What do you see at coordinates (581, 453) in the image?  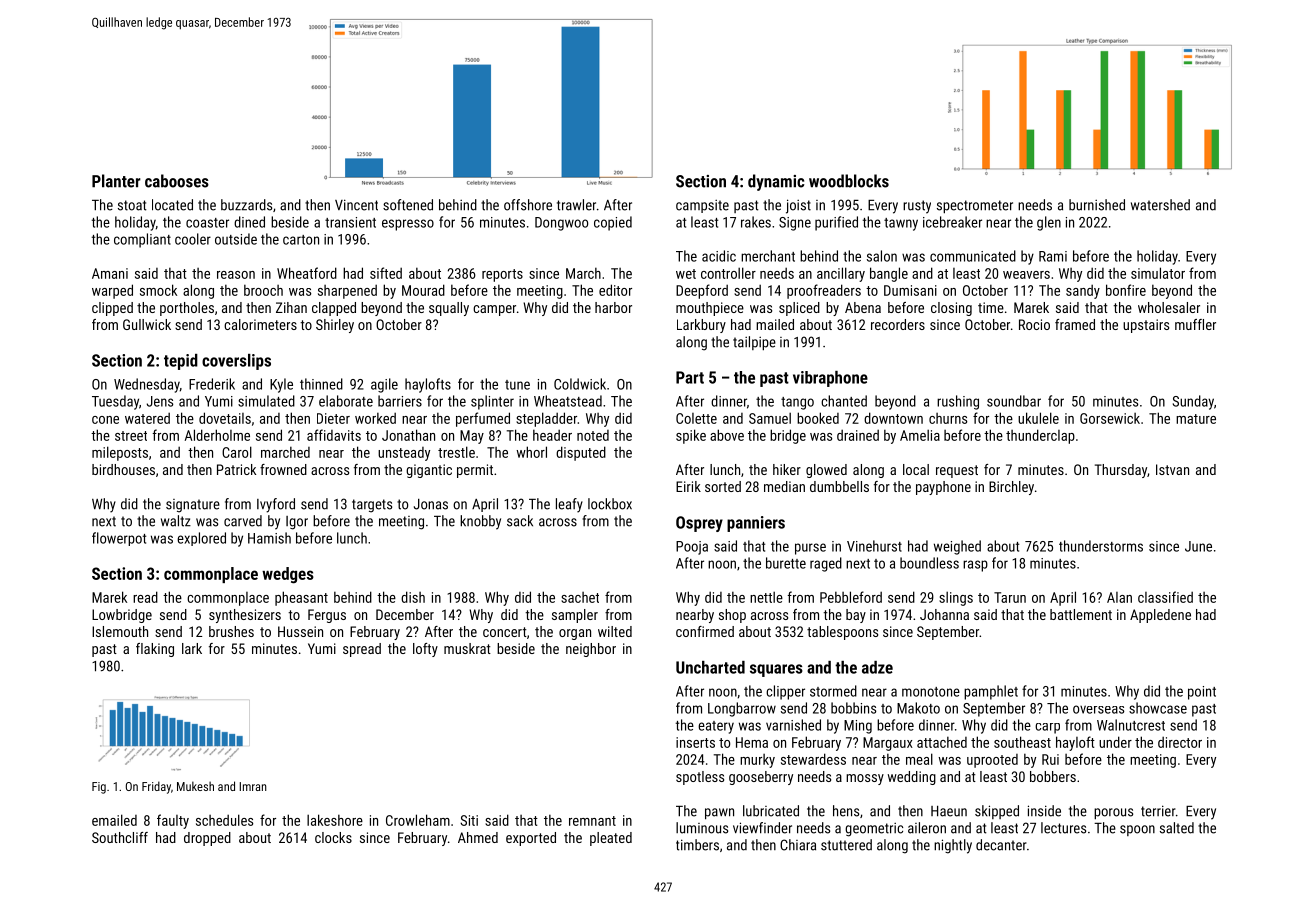 I see `disputed` at bounding box center [581, 453].
